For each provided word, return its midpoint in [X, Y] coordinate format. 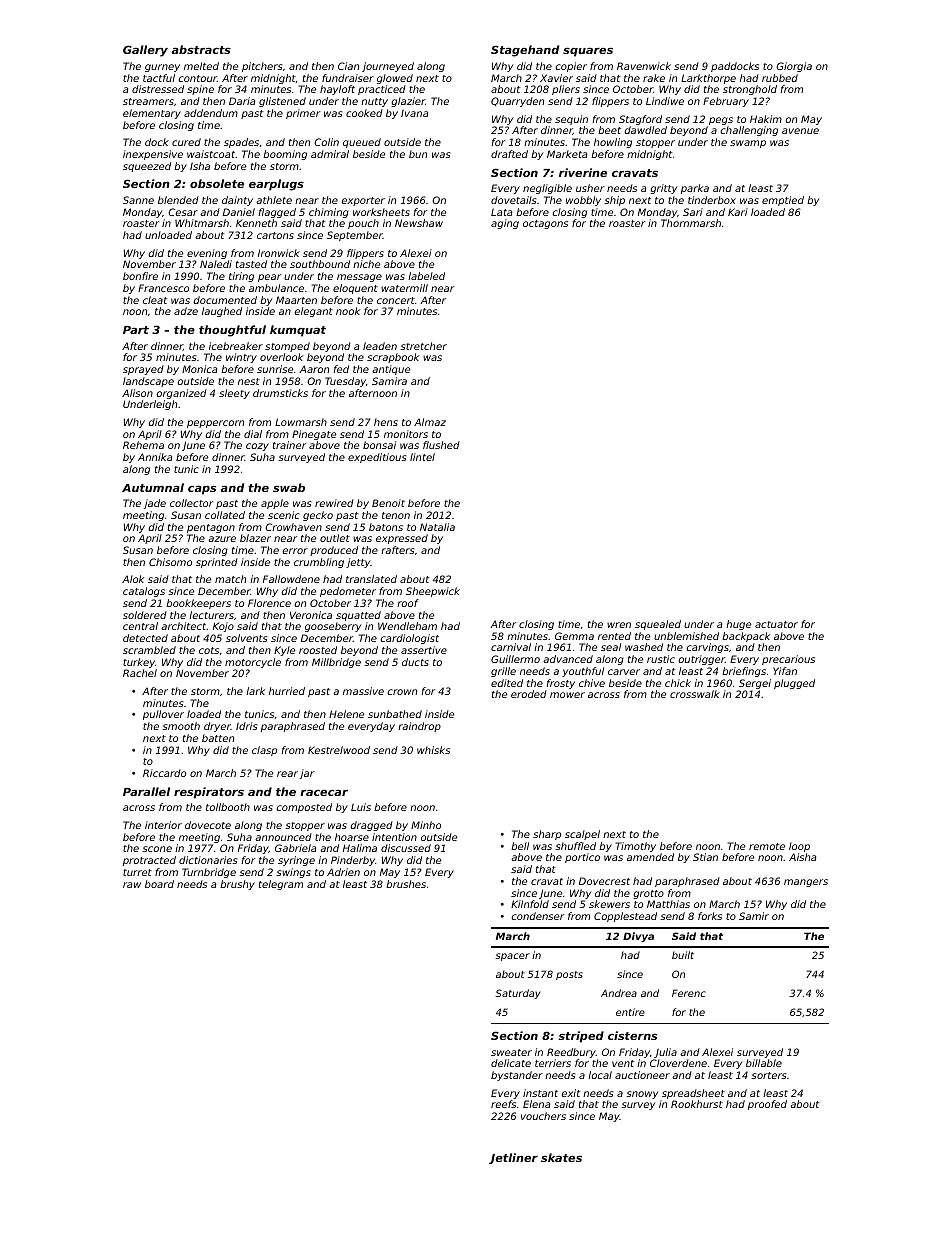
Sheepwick [433, 592]
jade [155, 504]
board [159, 884]
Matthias [668, 904]
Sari [693, 212]
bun [418, 154]
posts [569, 975]
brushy [237, 885]
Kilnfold [530, 904]
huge [738, 625]
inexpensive [153, 155]
